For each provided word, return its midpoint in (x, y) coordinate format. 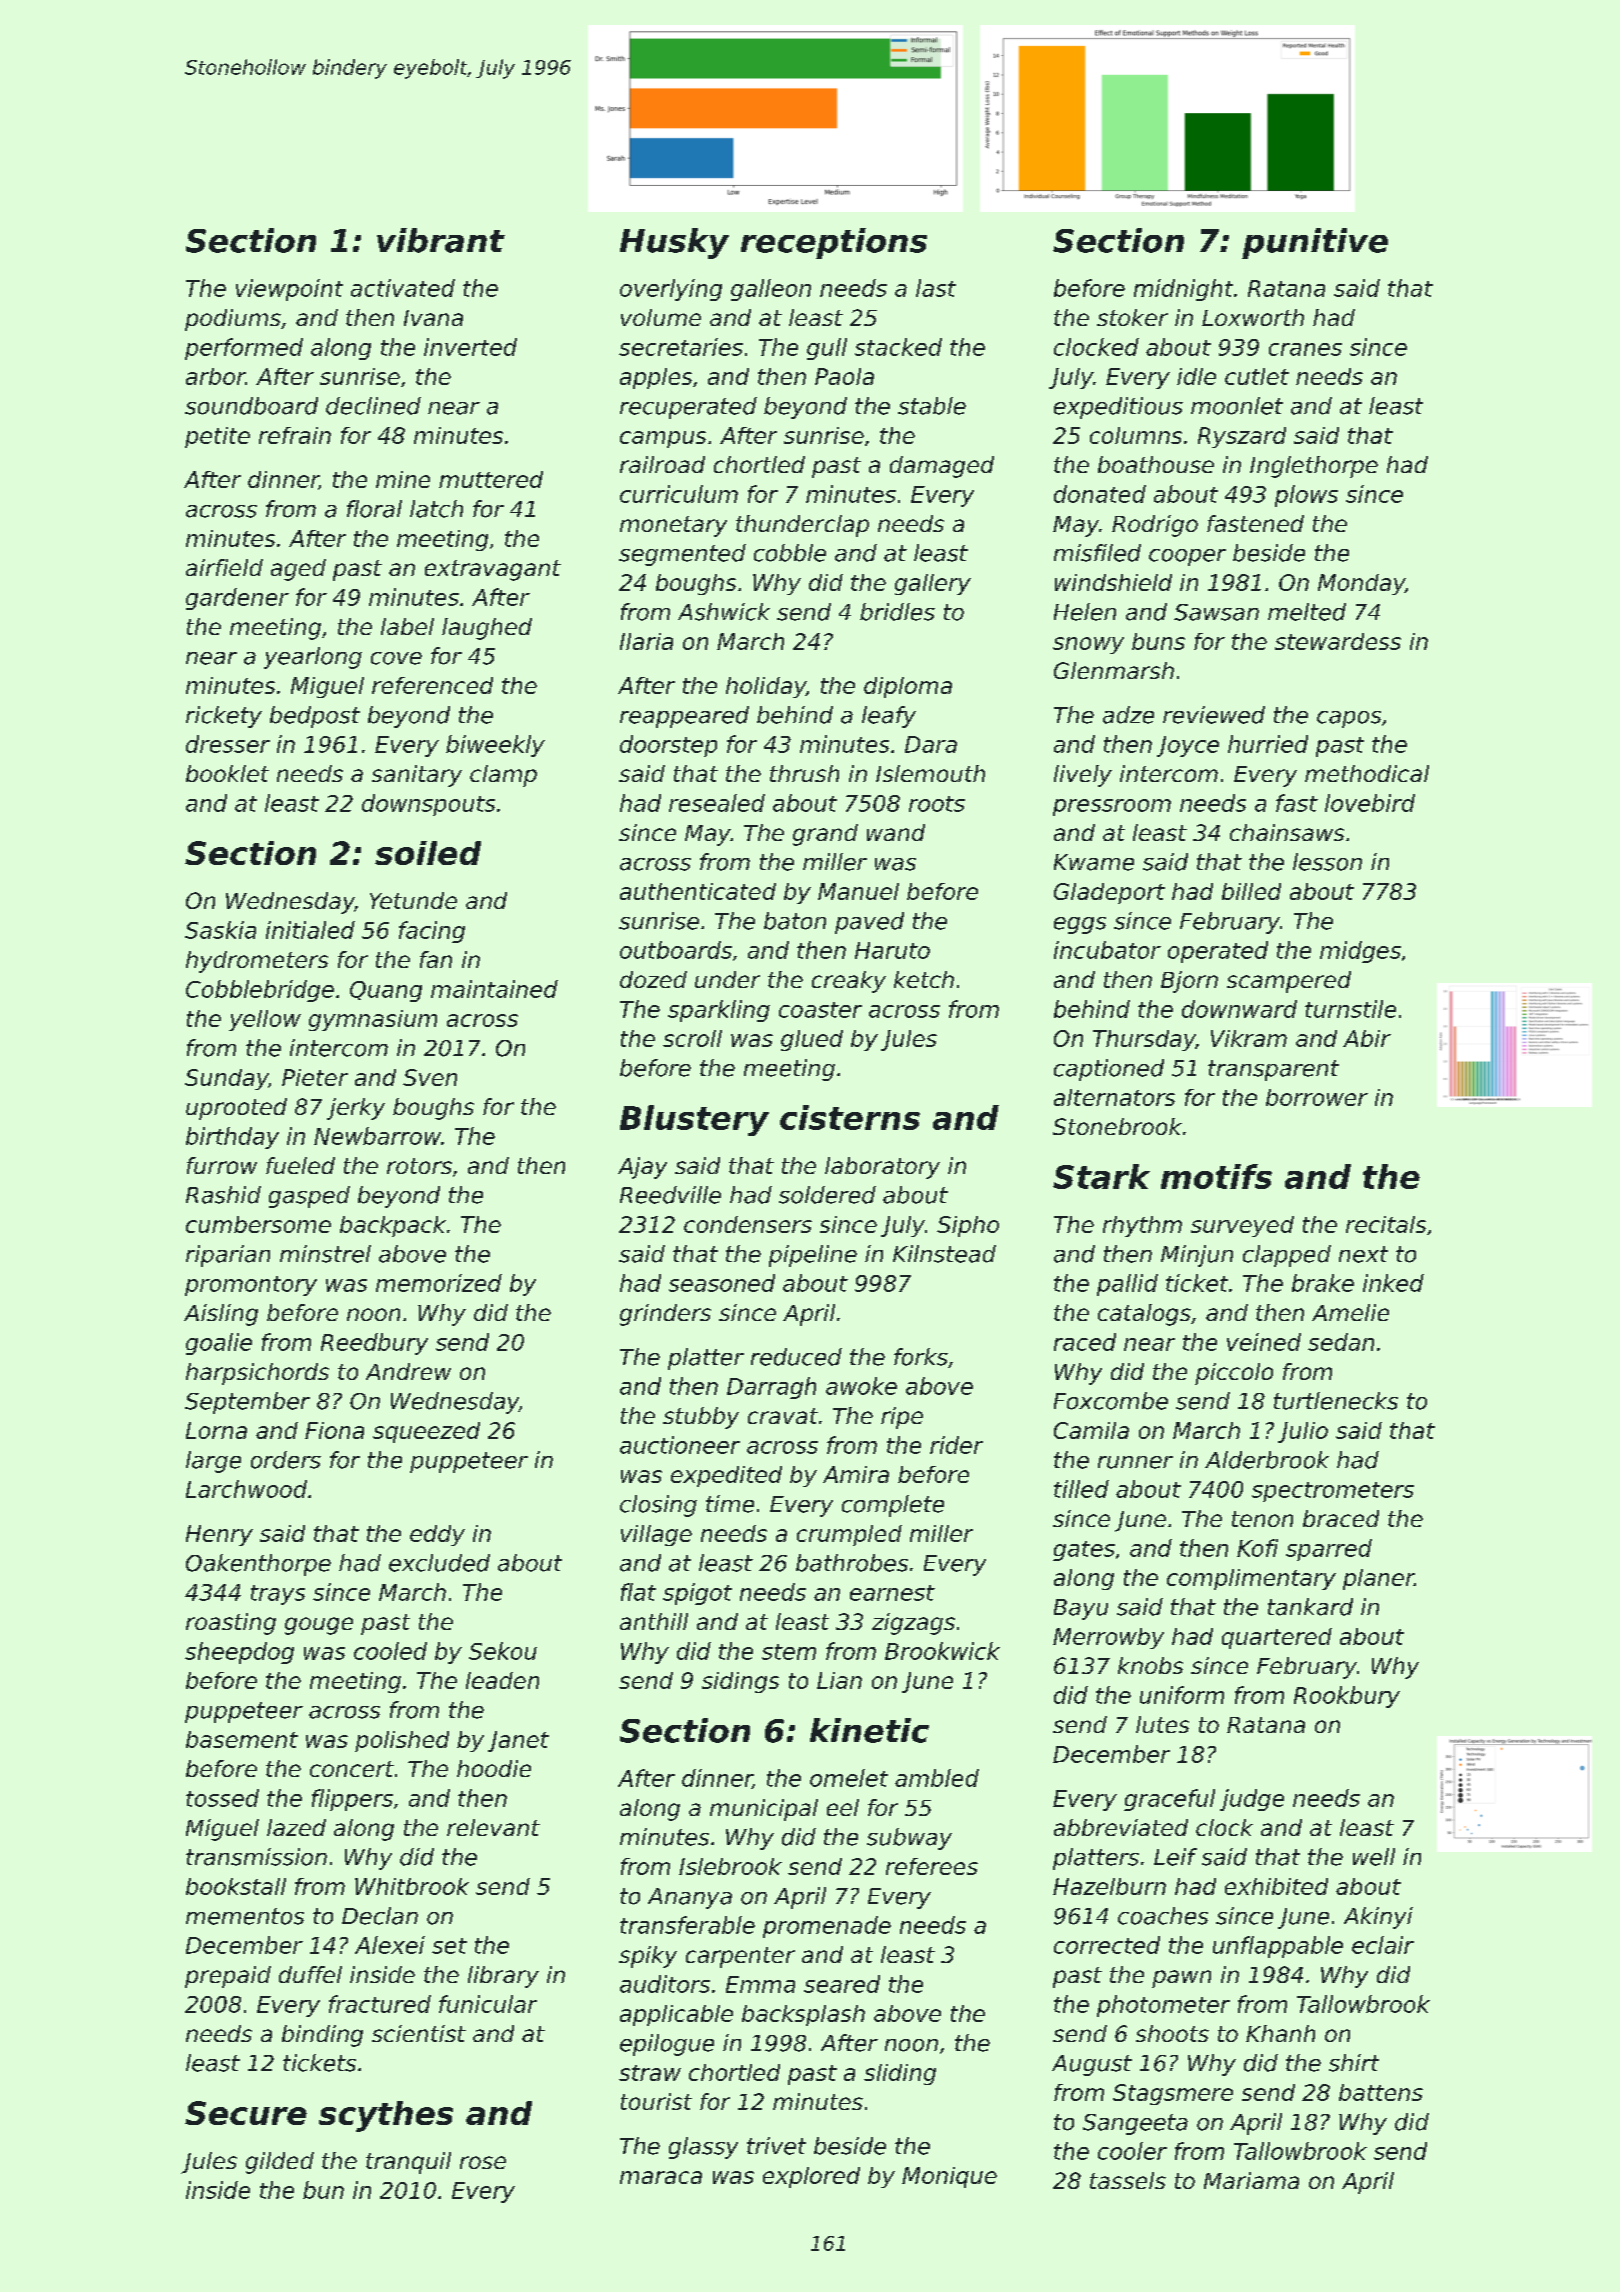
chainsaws (1287, 832)
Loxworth (1253, 317)
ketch (924, 979)
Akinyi (1378, 1918)
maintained (494, 989)
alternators (1114, 1097)
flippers (352, 1800)
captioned (1109, 1070)
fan (436, 959)
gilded (280, 2163)
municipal (764, 1810)
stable (932, 406)
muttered (491, 479)
